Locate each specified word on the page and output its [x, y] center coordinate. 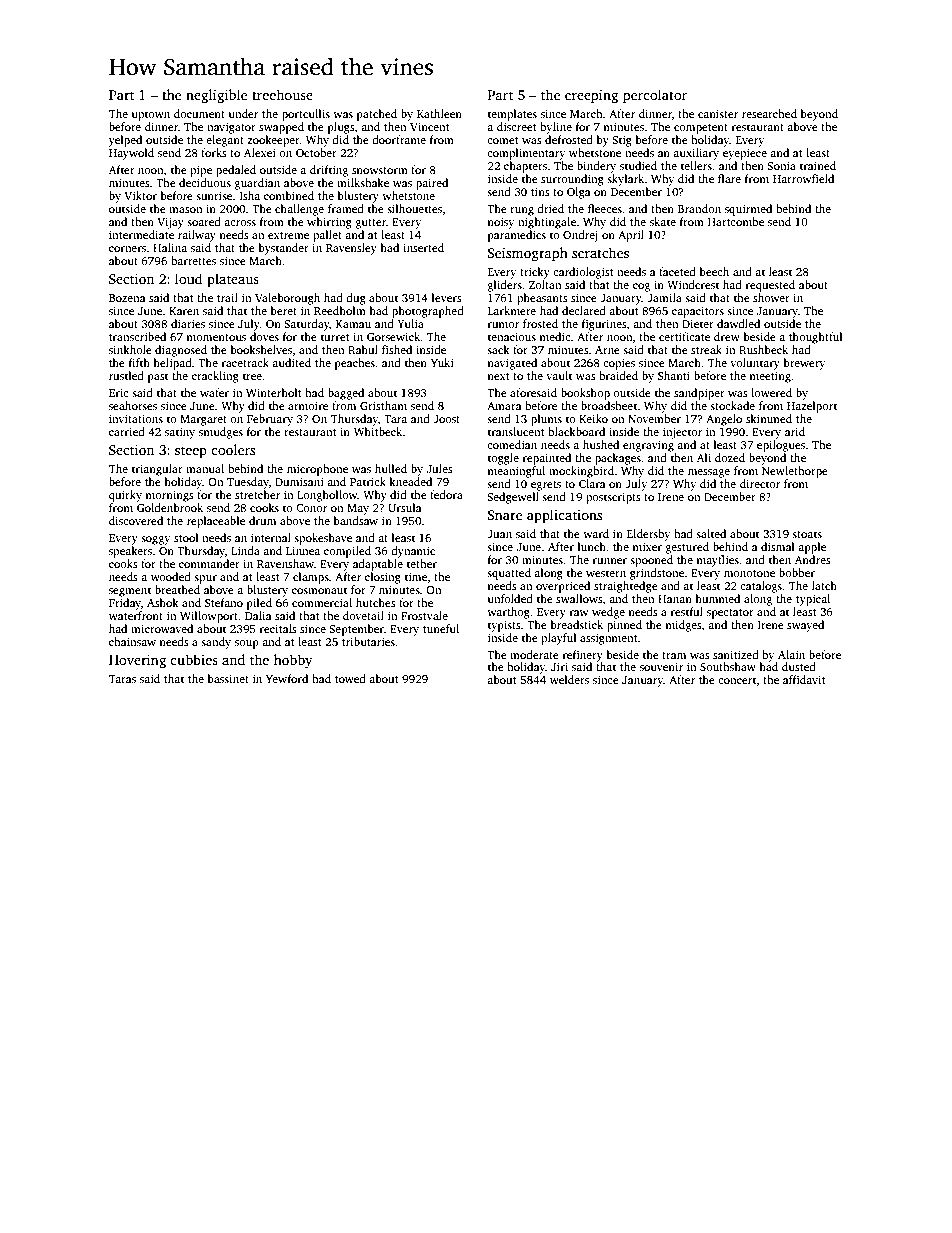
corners [127, 249]
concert [737, 680]
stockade [732, 405]
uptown [151, 116]
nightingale [547, 223]
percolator [655, 96]
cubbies [194, 659]
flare [729, 178]
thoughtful [816, 338]
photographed [428, 312]
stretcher [257, 494]
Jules [440, 468]
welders [569, 679]
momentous [216, 337]
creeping [591, 96]
